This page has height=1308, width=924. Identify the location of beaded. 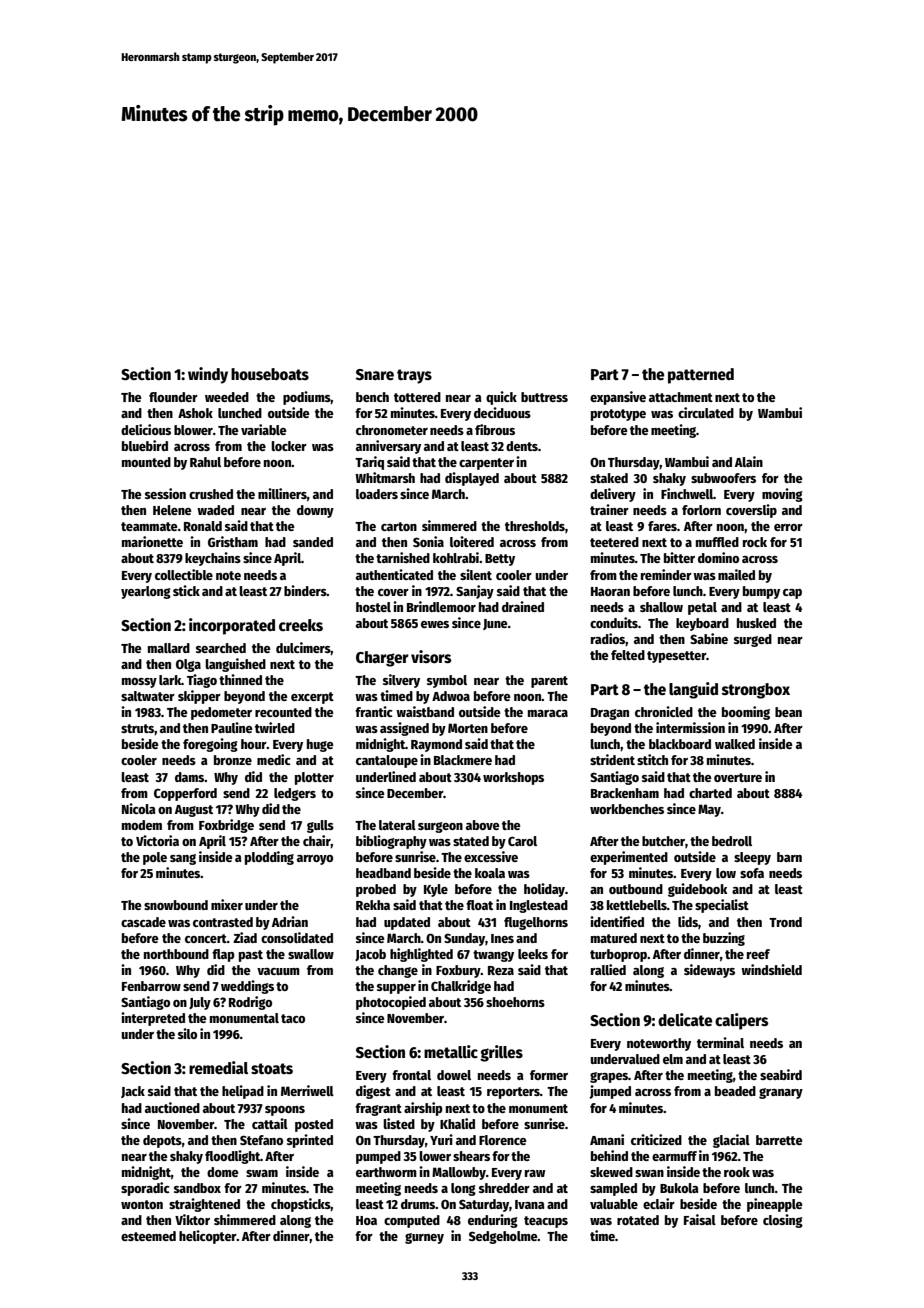
(735, 1091).
